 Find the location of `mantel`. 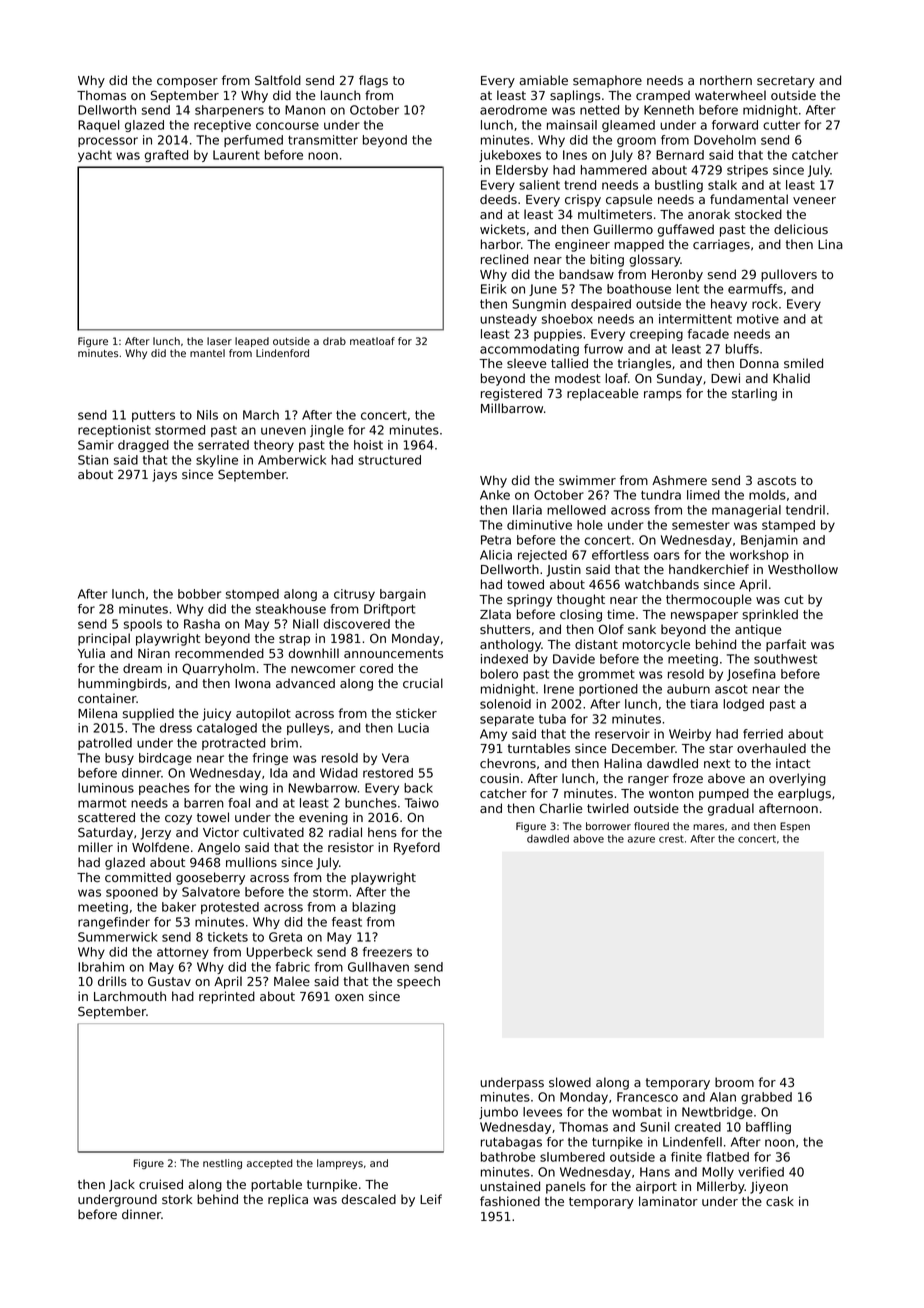

mantel is located at coordinates (207, 353).
